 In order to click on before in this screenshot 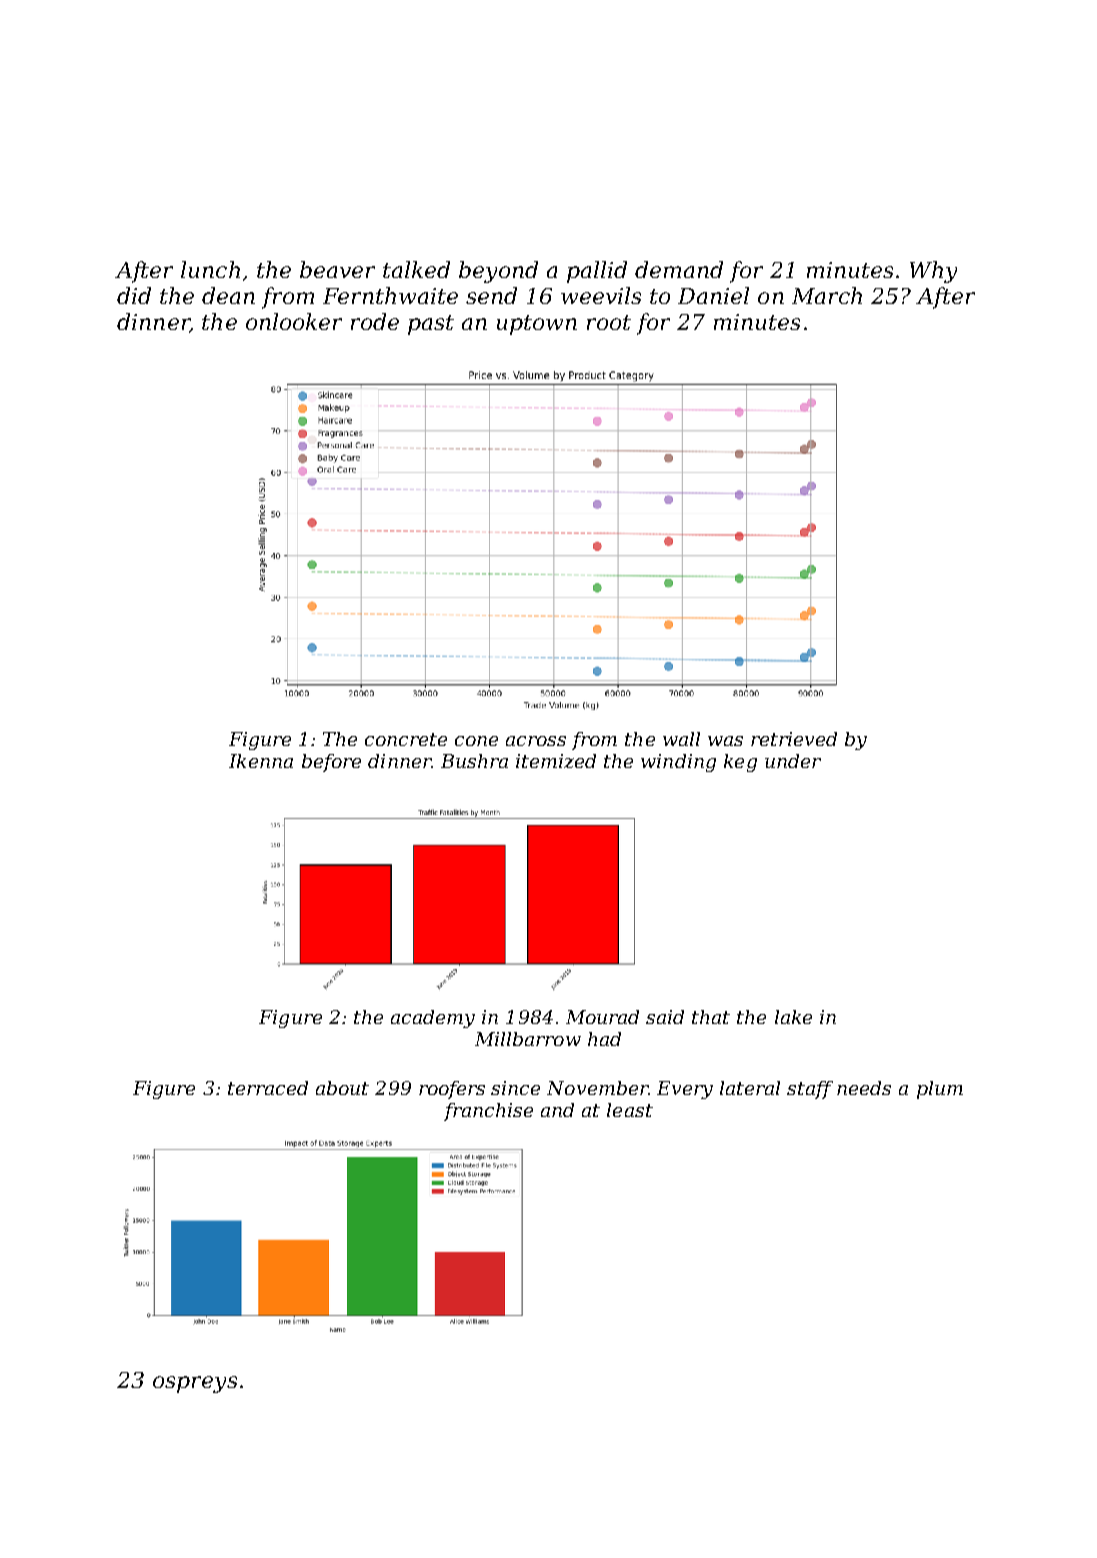, I will do `click(331, 763)`.
